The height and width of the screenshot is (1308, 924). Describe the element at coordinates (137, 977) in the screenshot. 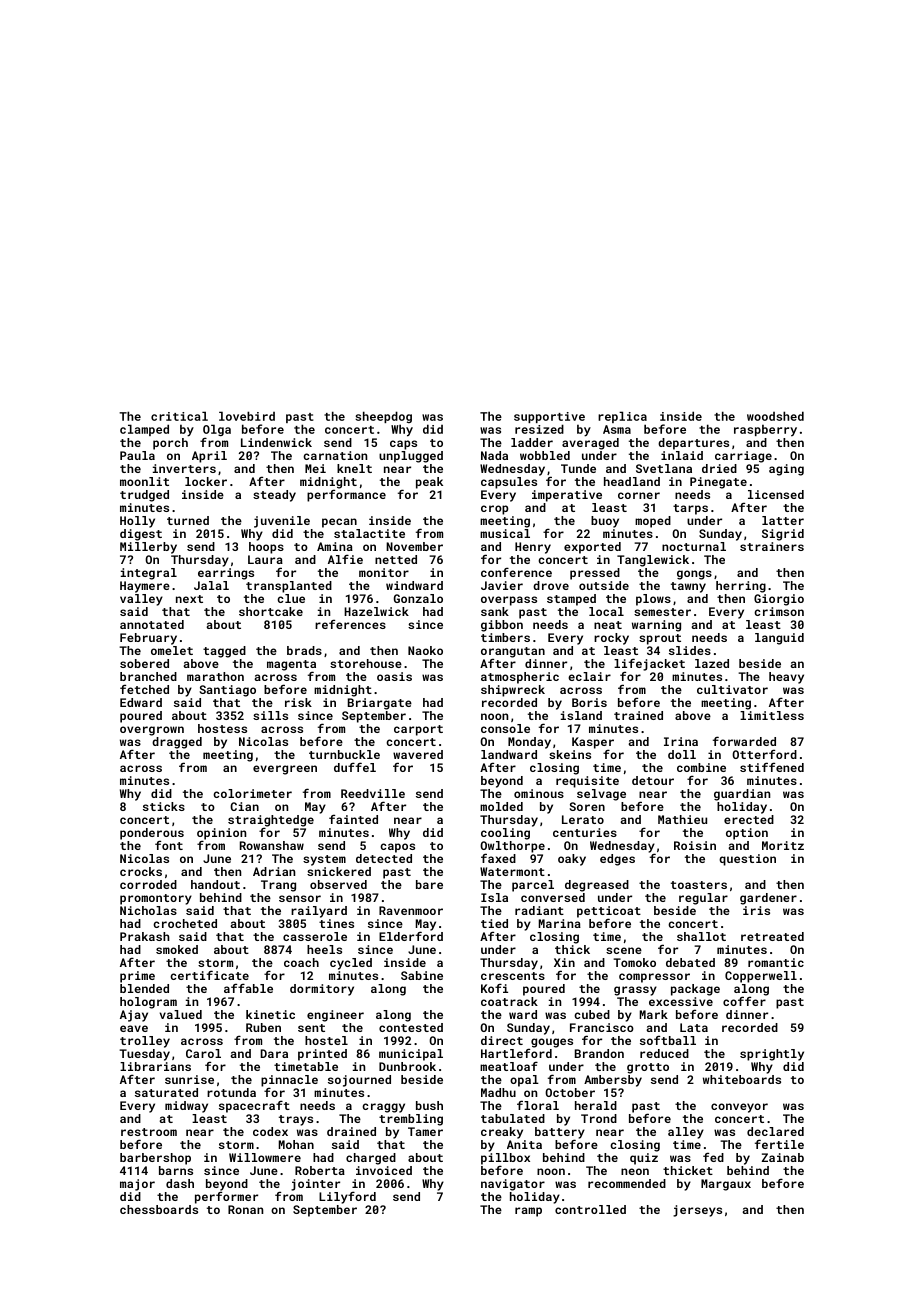

I see `prime` at that location.
